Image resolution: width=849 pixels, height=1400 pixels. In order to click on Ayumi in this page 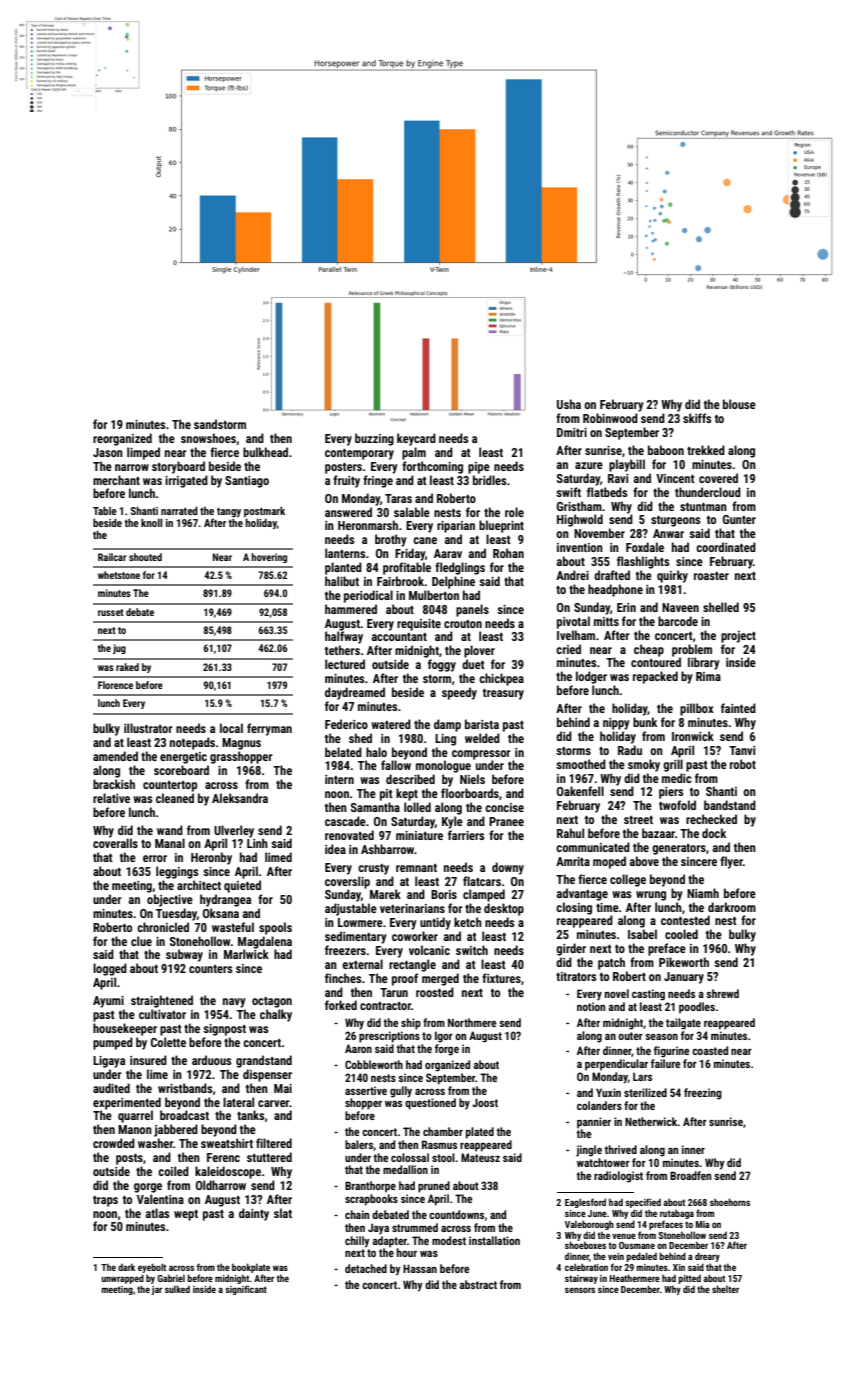, I will do `click(108, 1002)`.
